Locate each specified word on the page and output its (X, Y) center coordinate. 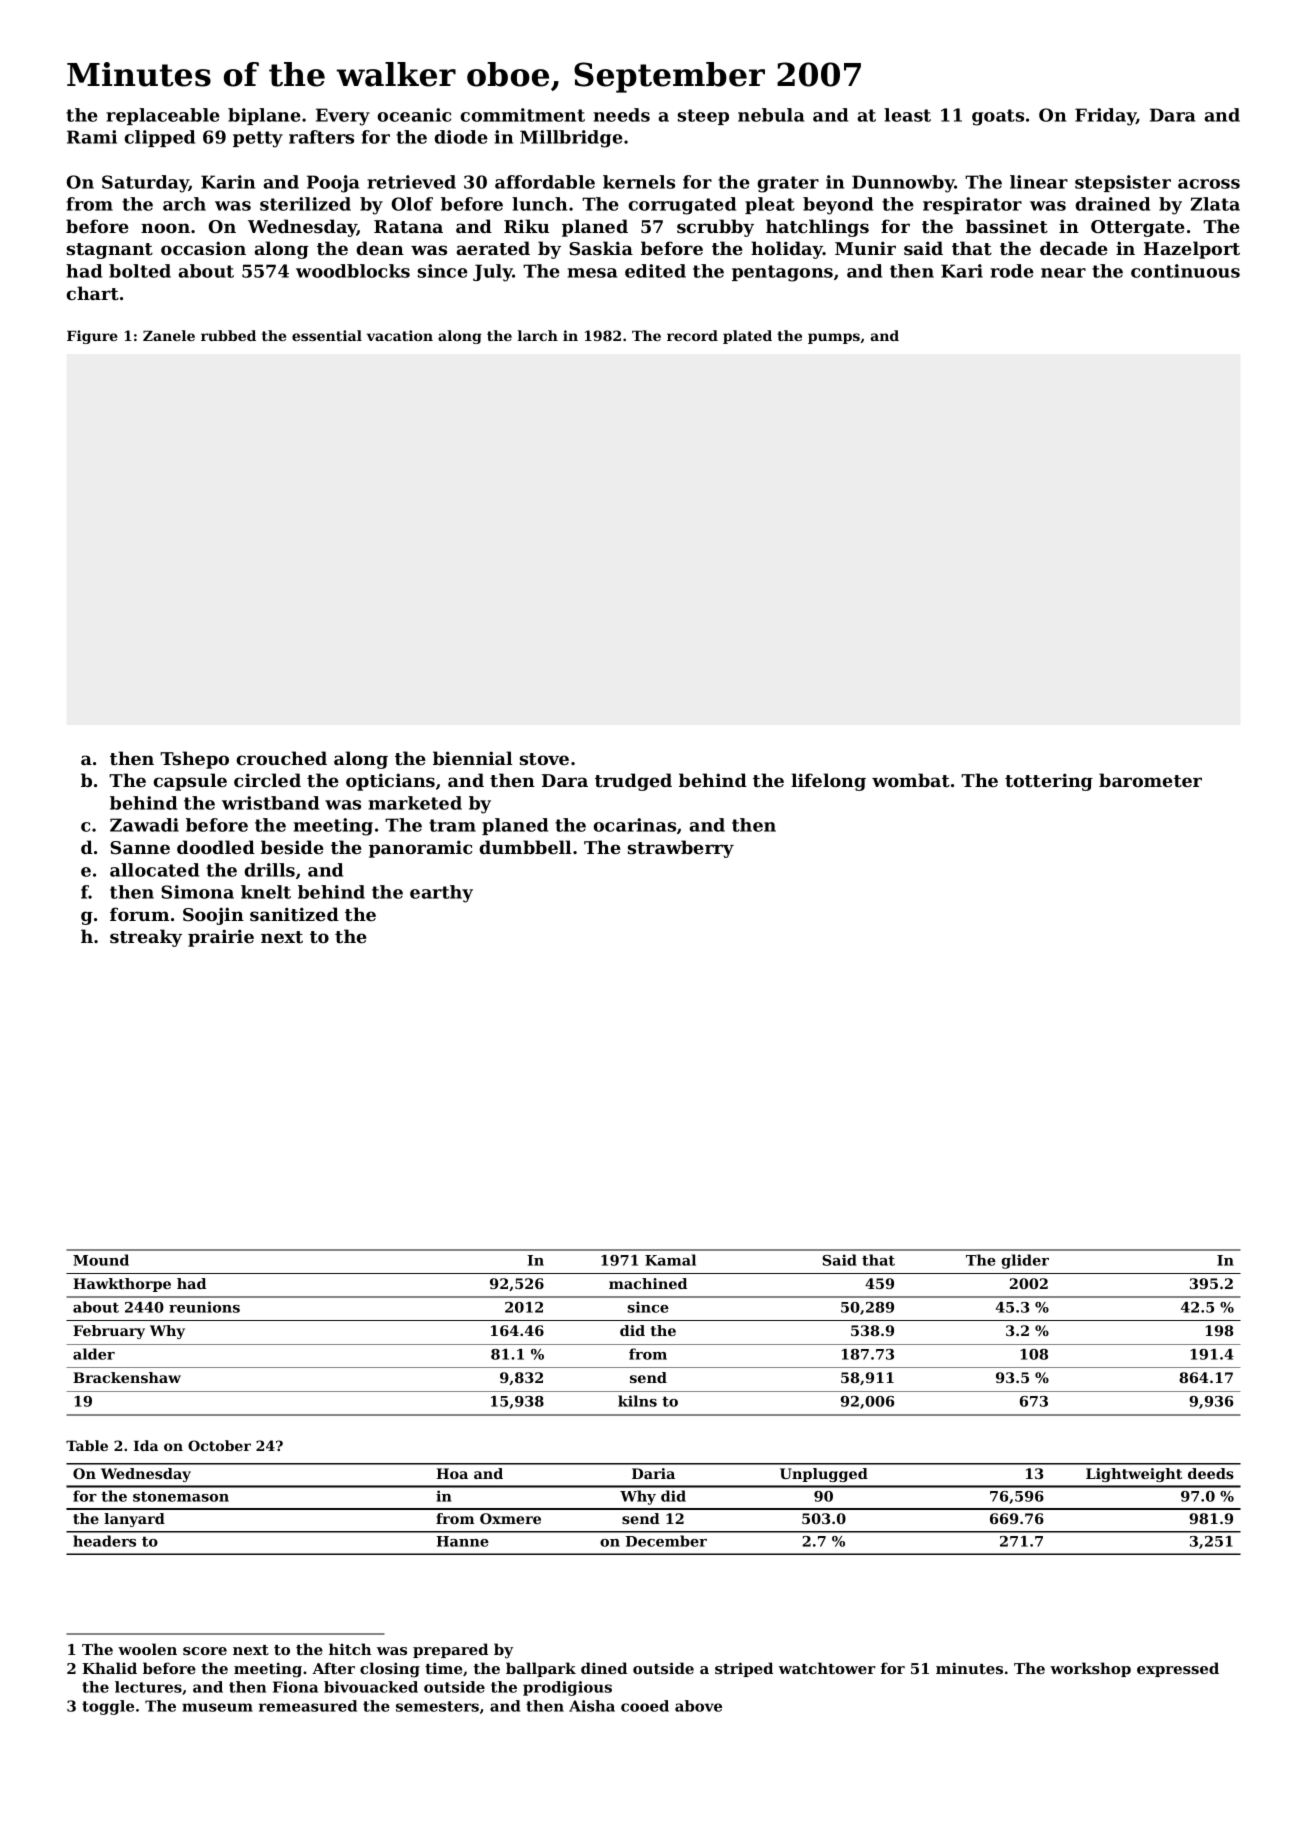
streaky (146, 938)
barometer (1150, 780)
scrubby (715, 228)
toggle (108, 1707)
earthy (441, 894)
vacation (400, 335)
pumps (834, 338)
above (698, 1706)
